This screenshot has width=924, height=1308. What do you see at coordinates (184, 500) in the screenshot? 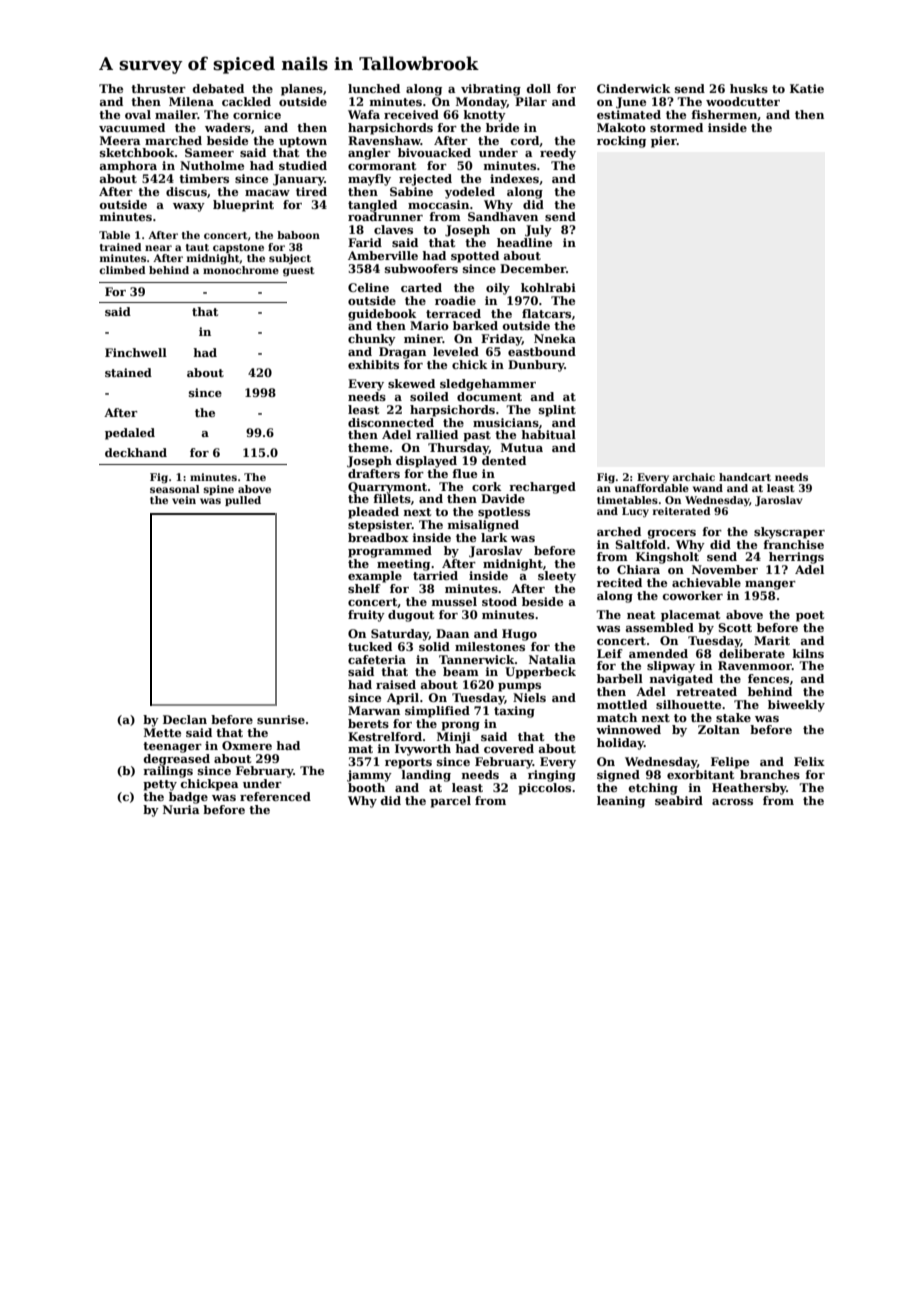
I see `vein` at bounding box center [184, 500].
